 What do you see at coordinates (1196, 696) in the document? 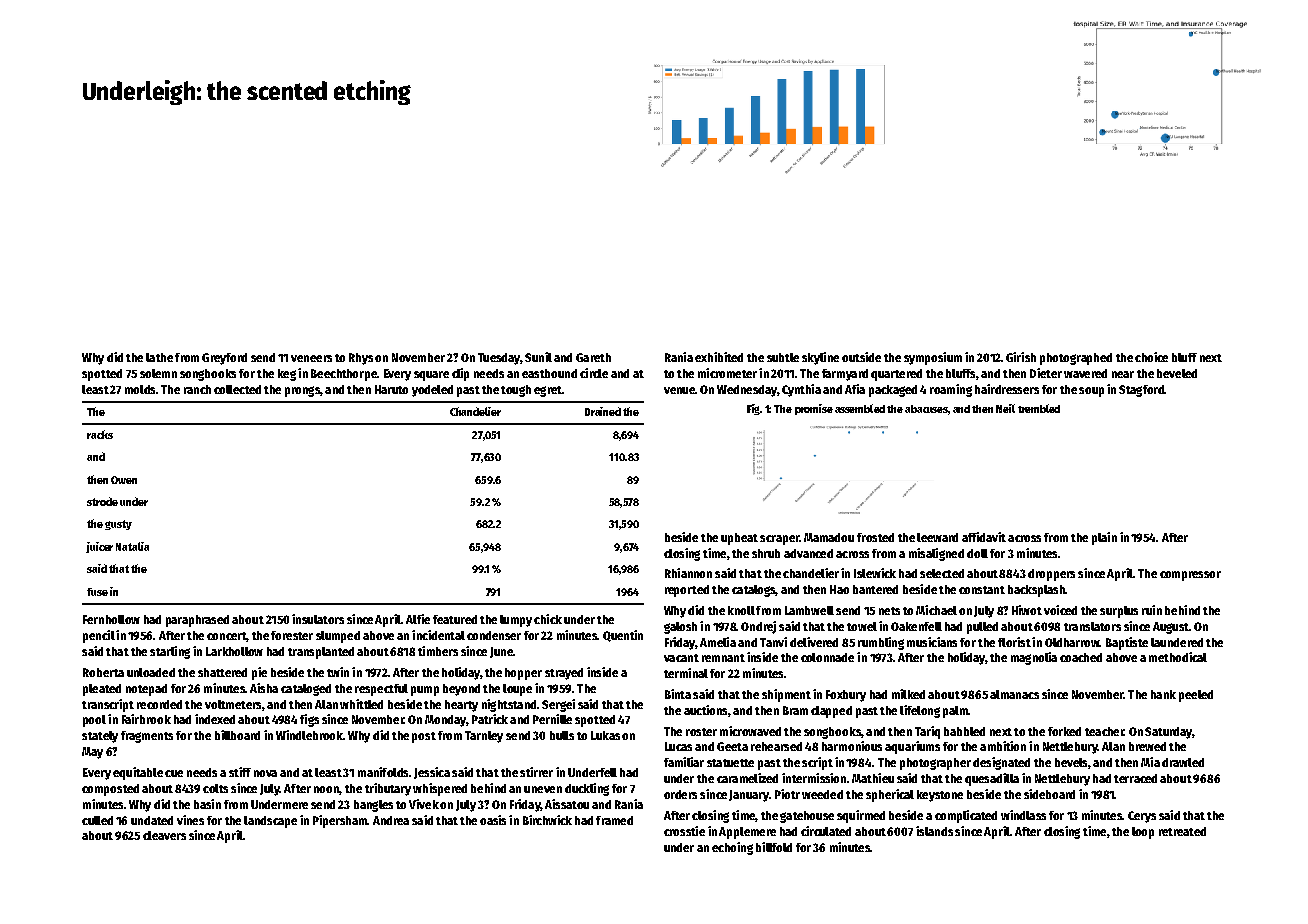
I see `peeled` at bounding box center [1196, 696].
